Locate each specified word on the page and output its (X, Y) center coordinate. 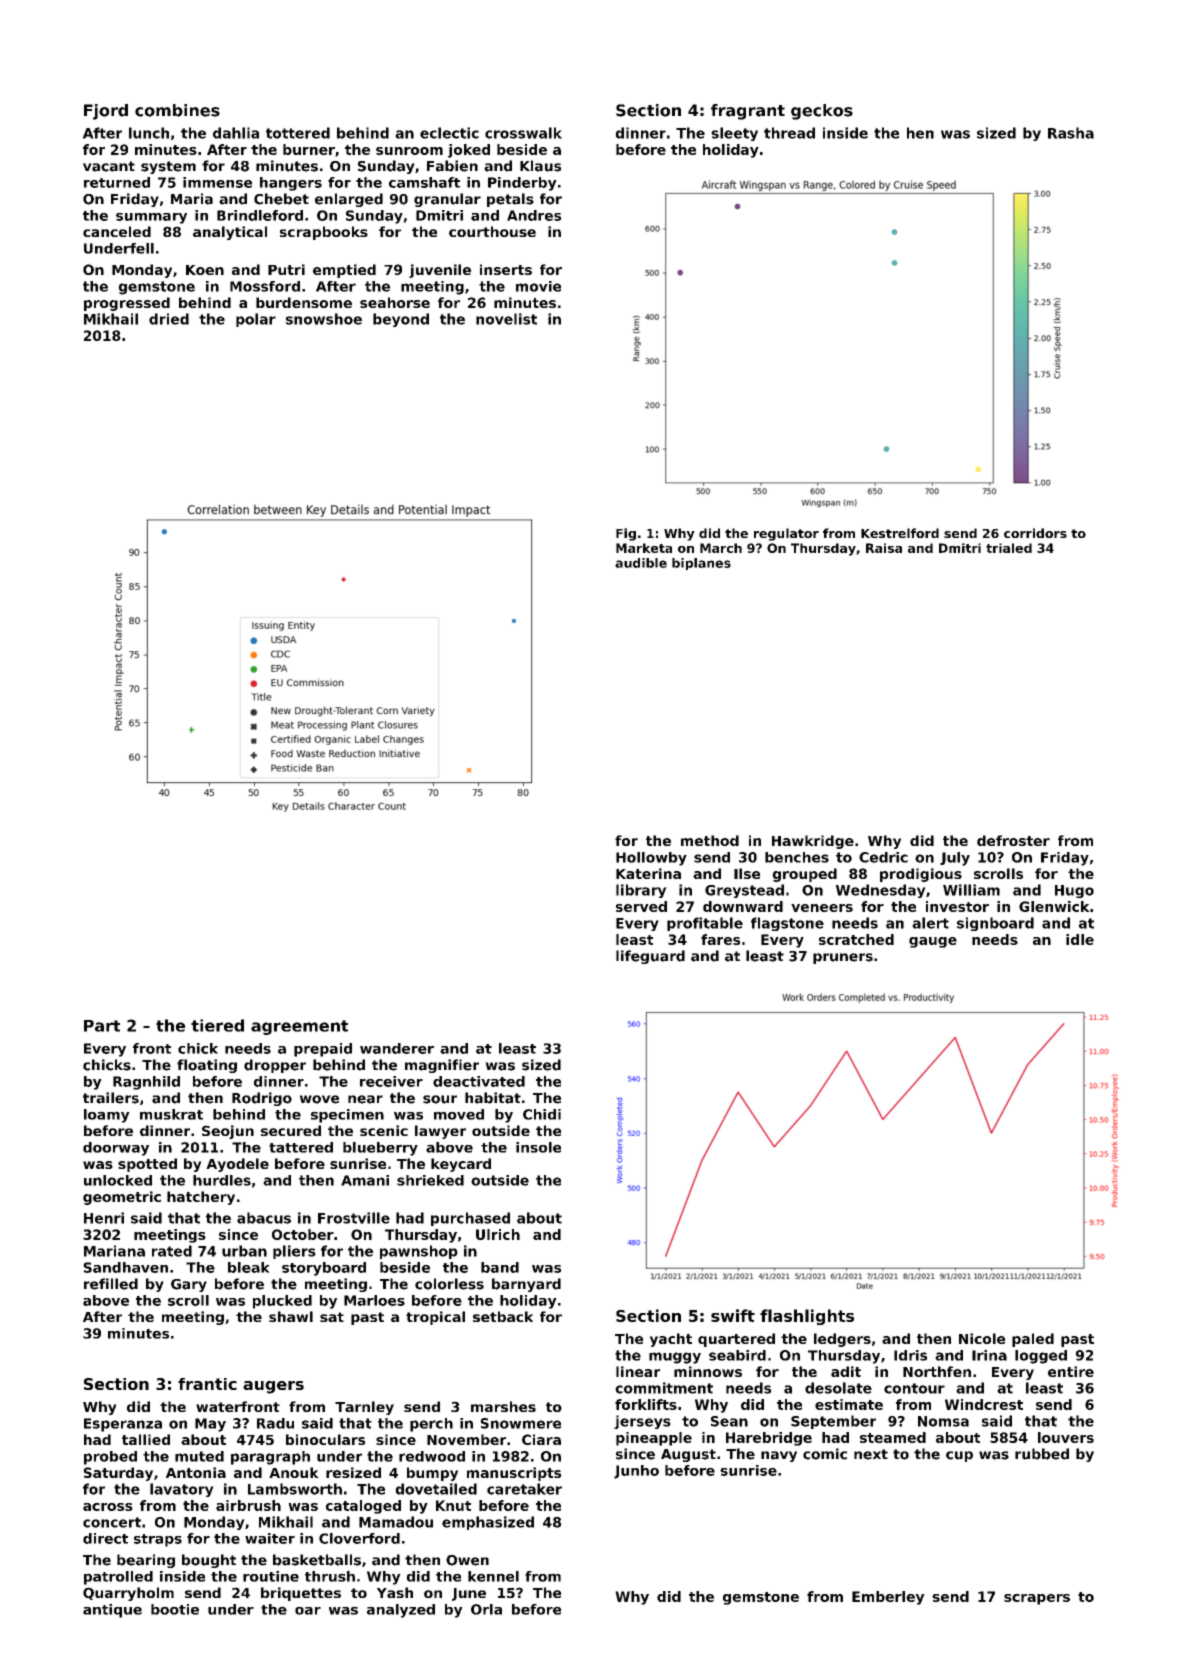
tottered (298, 133)
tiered (217, 1025)
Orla (486, 1609)
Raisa (884, 548)
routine (271, 1576)
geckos (822, 112)
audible (641, 563)
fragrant (748, 112)
